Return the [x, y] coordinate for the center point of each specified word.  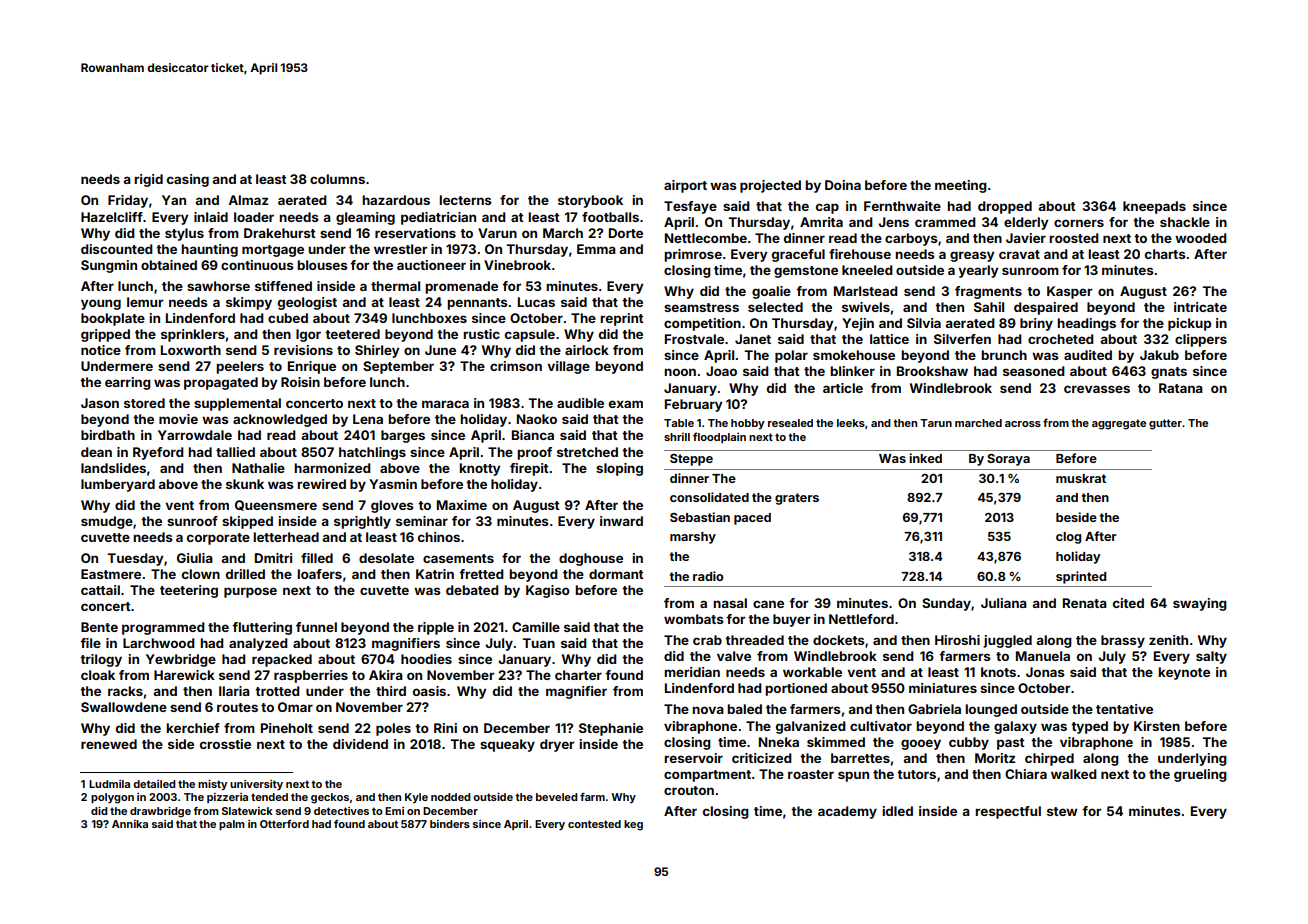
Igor [308, 335]
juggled [1007, 641]
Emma [596, 249]
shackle [1185, 222]
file [90, 643]
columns [337, 179]
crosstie [225, 744]
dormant [616, 574]
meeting [961, 186]
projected [770, 186]
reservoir [693, 758]
